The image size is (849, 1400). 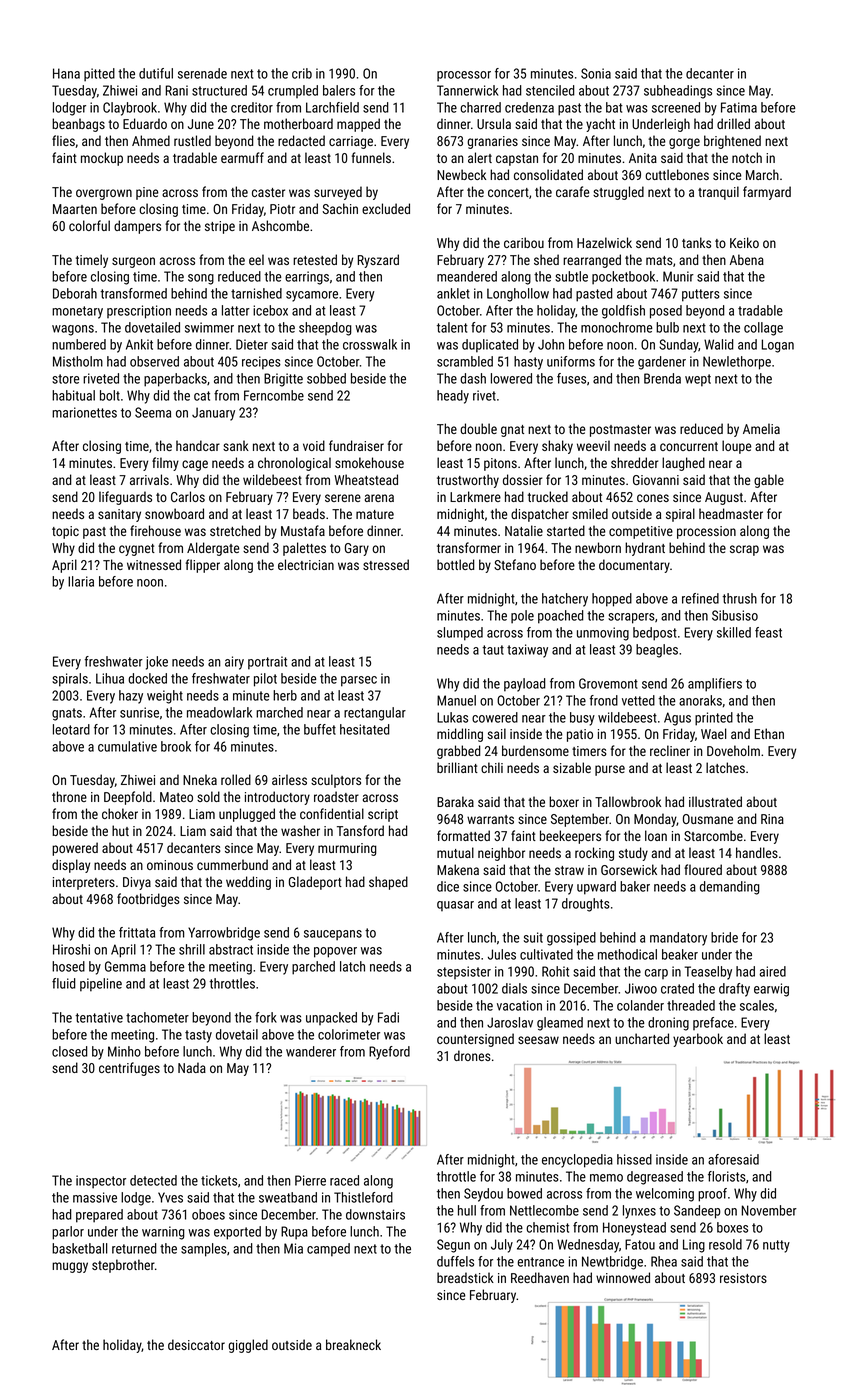 What do you see at coordinates (196, 1344) in the screenshot?
I see `desiccator` at bounding box center [196, 1344].
